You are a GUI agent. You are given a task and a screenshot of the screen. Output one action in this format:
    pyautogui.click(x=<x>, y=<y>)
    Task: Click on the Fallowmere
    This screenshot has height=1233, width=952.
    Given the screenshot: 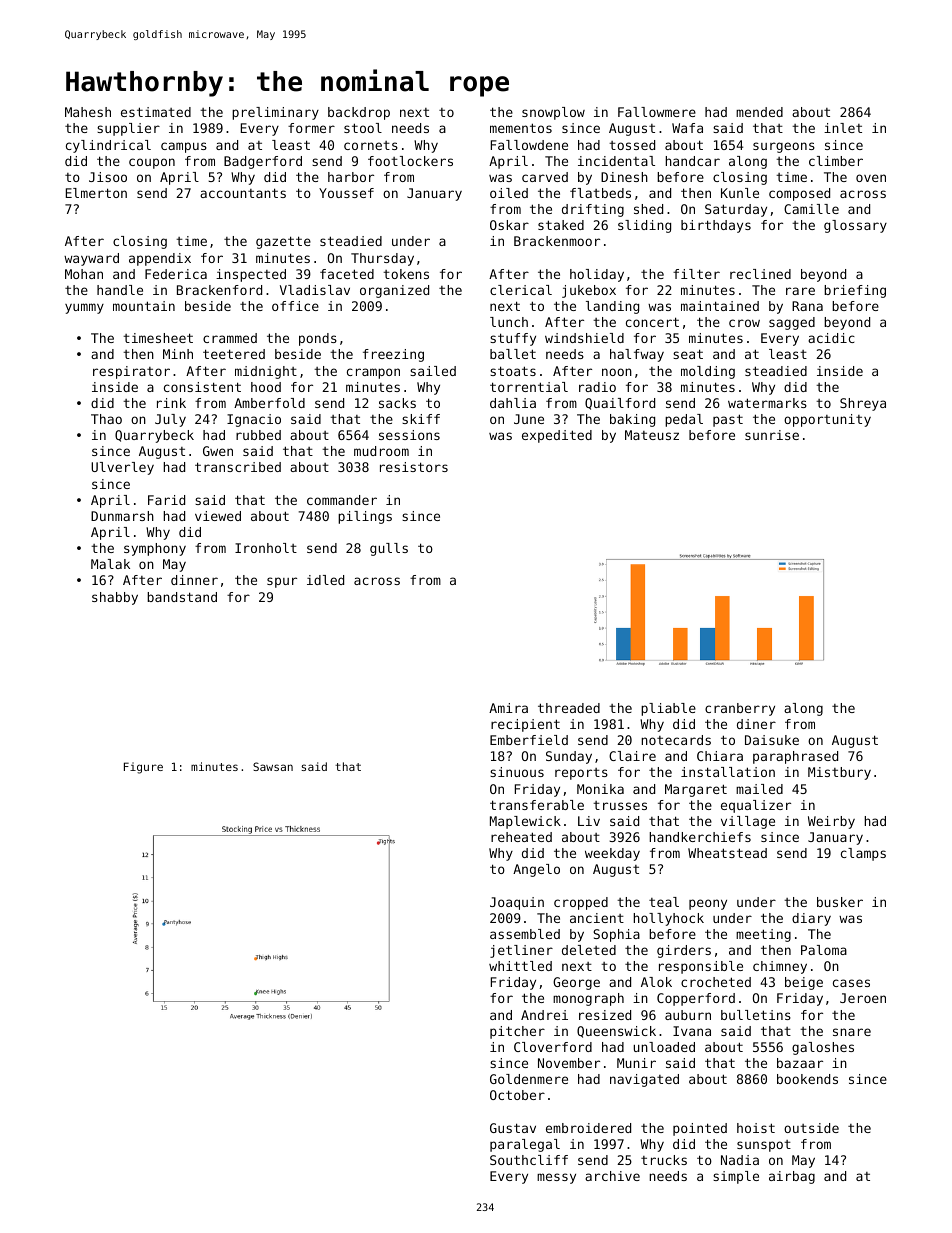 What is the action you would take?
    pyautogui.click(x=657, y=112)
